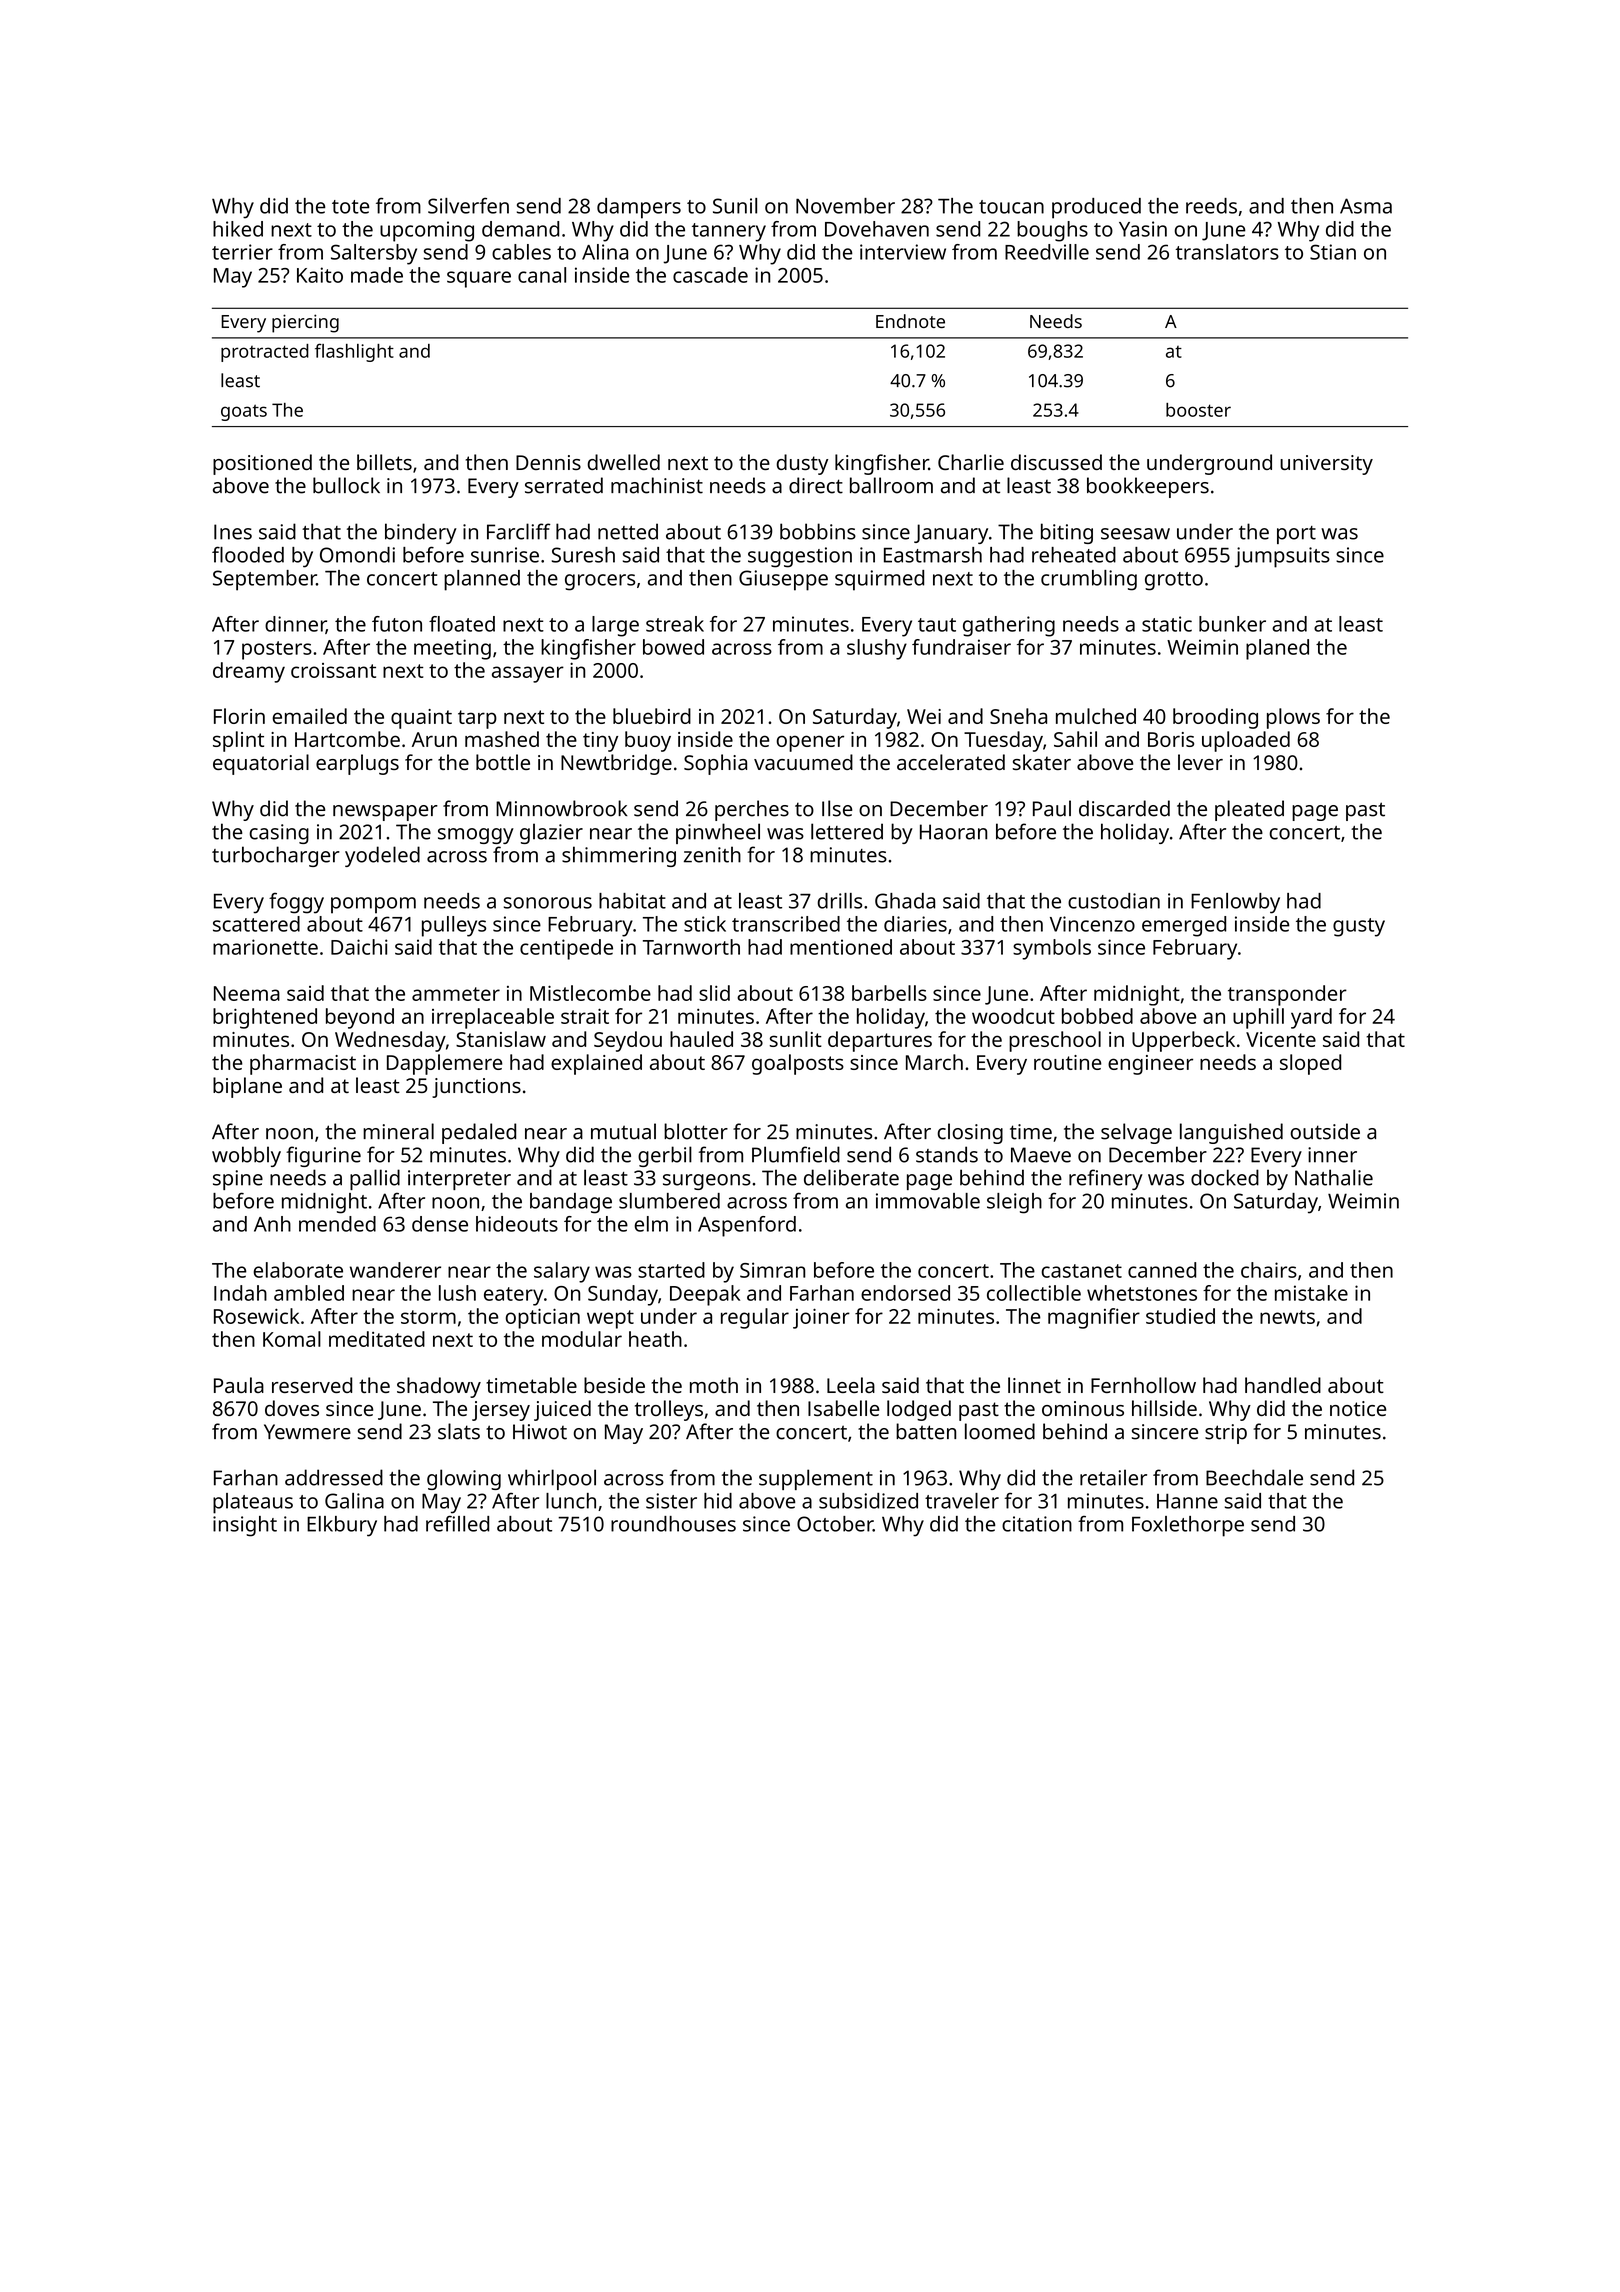  What do you see at coordinates (1198, 410) in the page?
I see `booster` at bounding box center [1198, 410].
